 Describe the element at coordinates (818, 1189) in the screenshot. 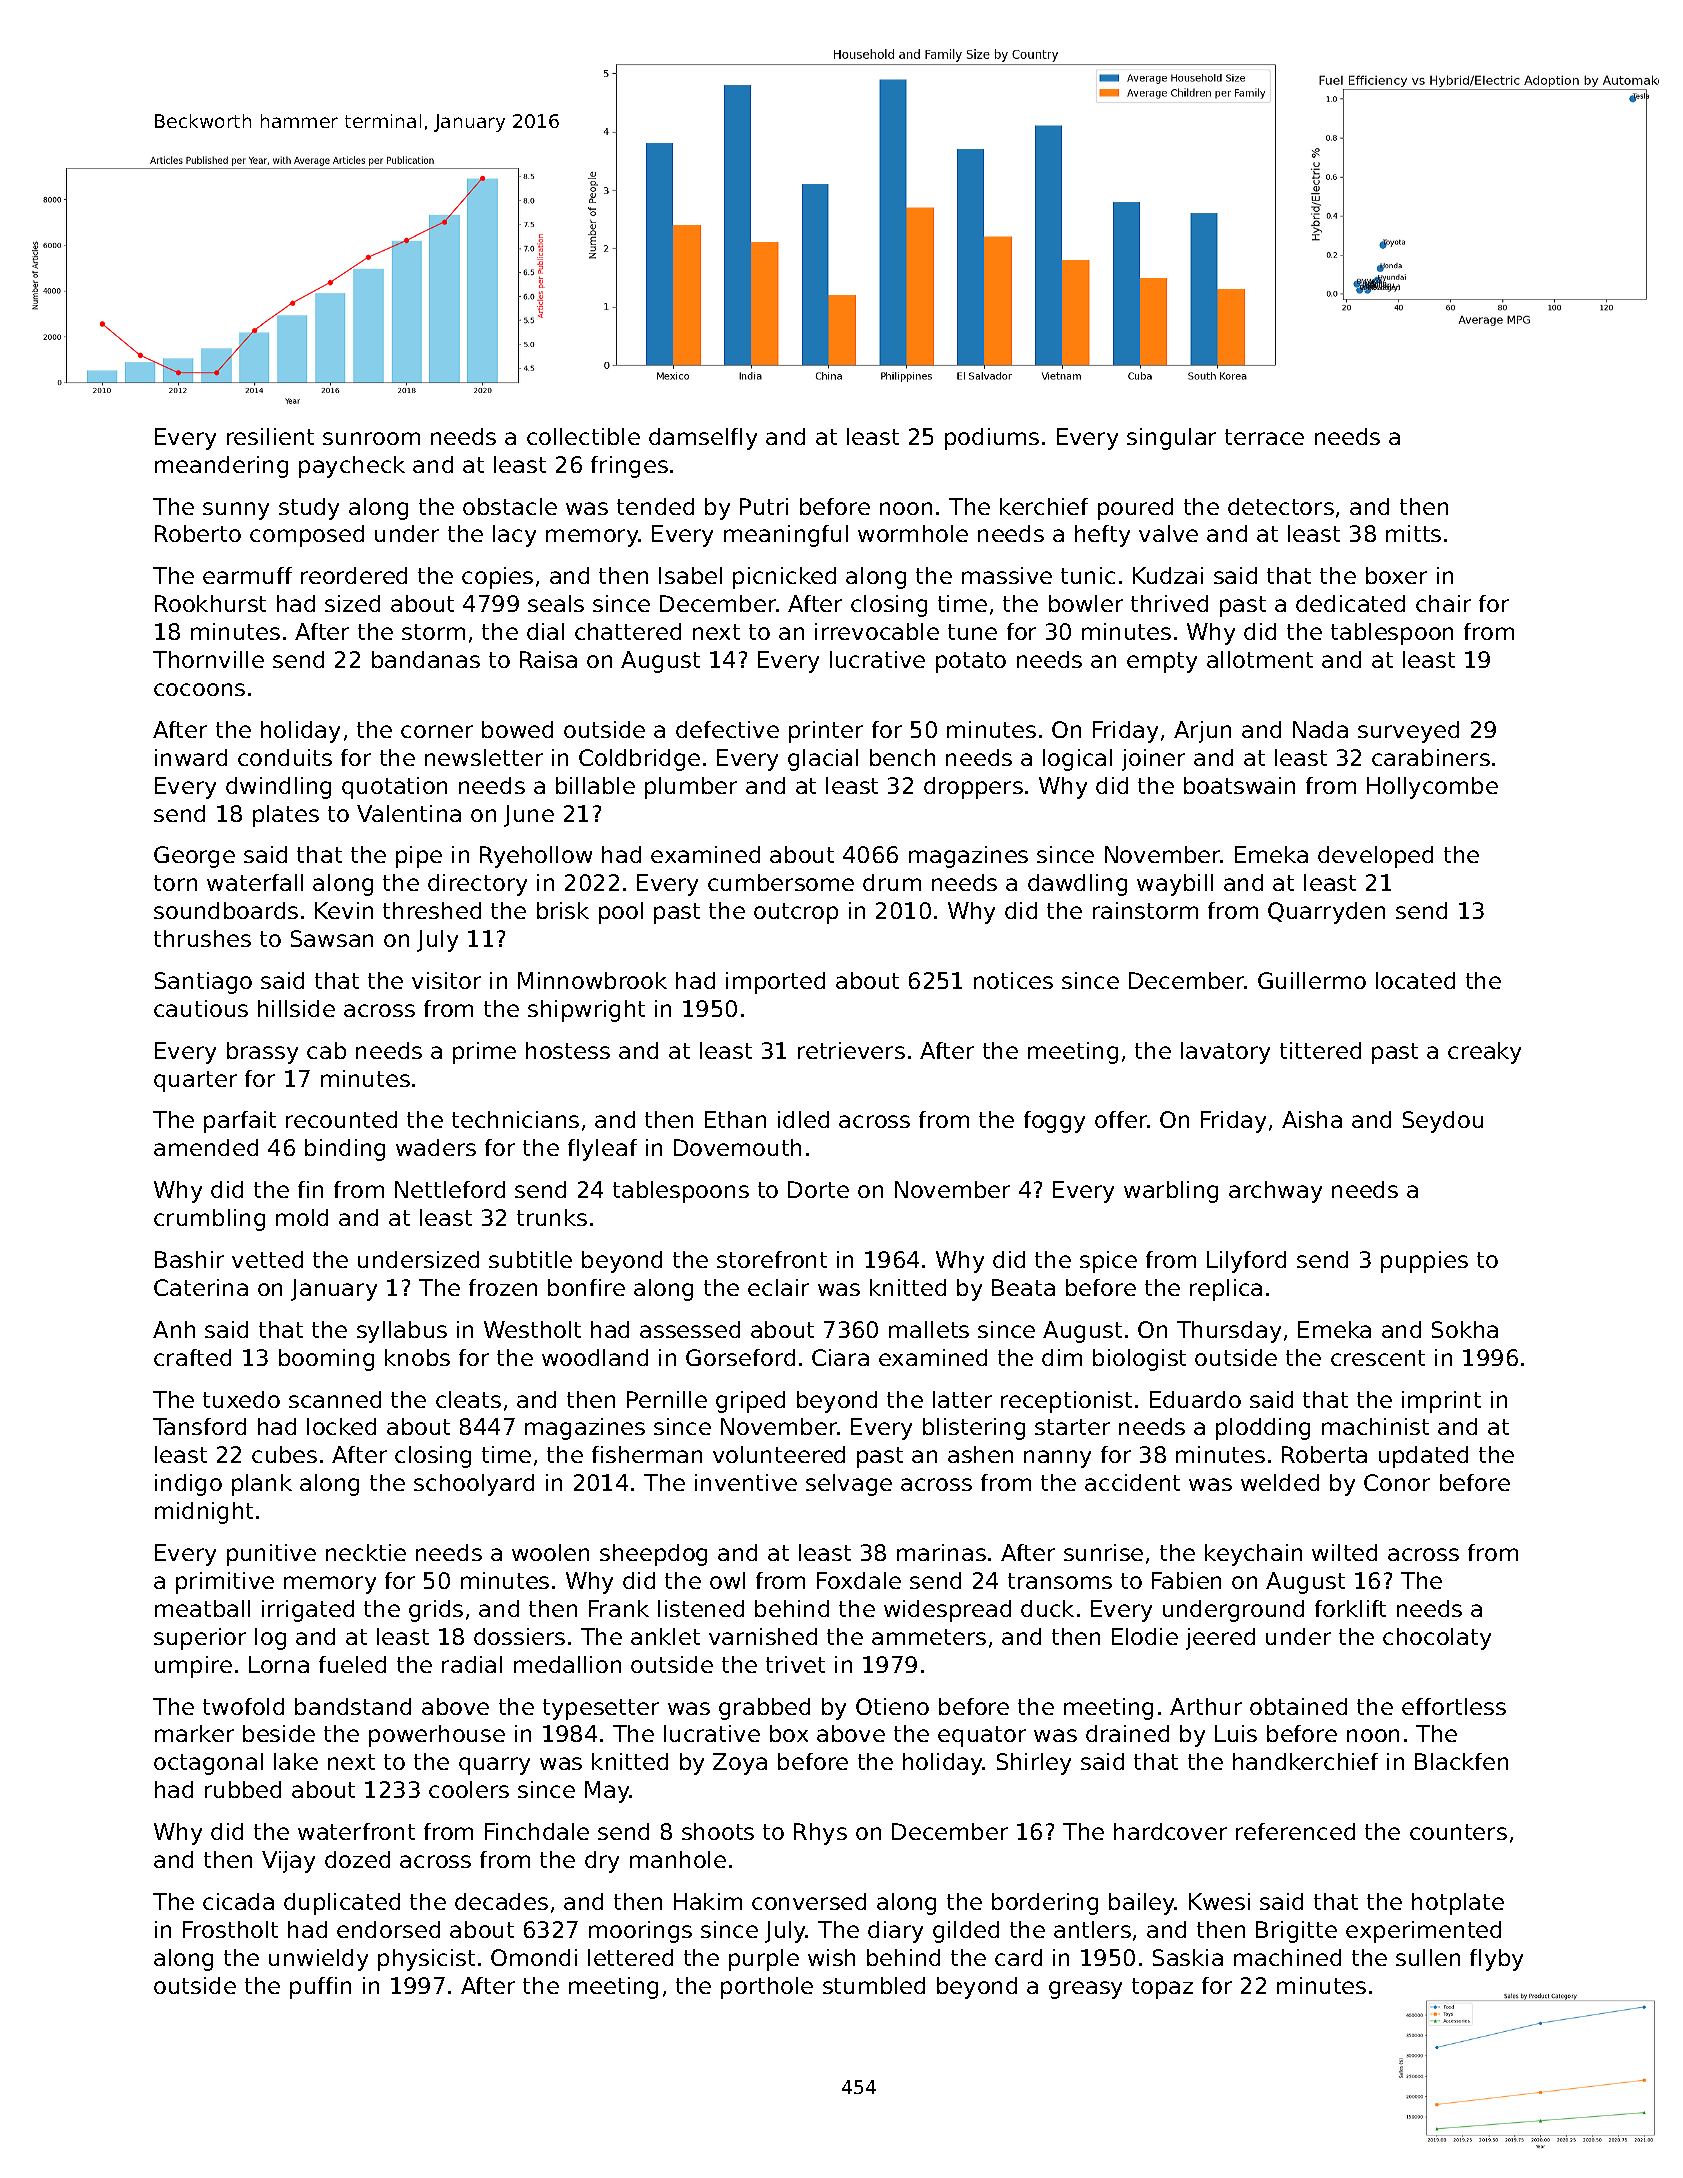

I see `Dorte` at that location.
